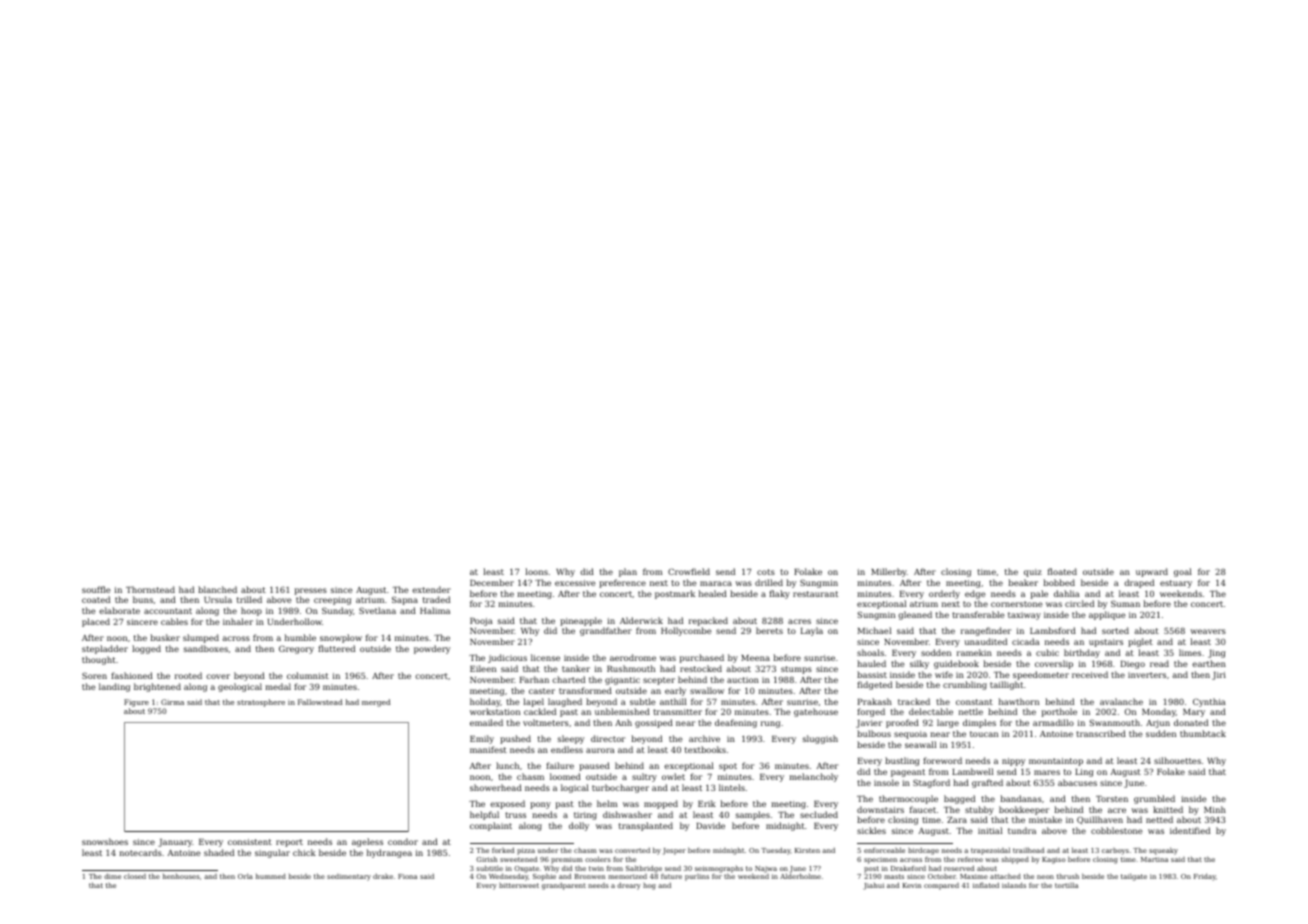 Image resolution: width=1308 pixels, height=924 pixels. Describe the element at coordinates (140, 852) in the image. I see `notecards` at that location.
